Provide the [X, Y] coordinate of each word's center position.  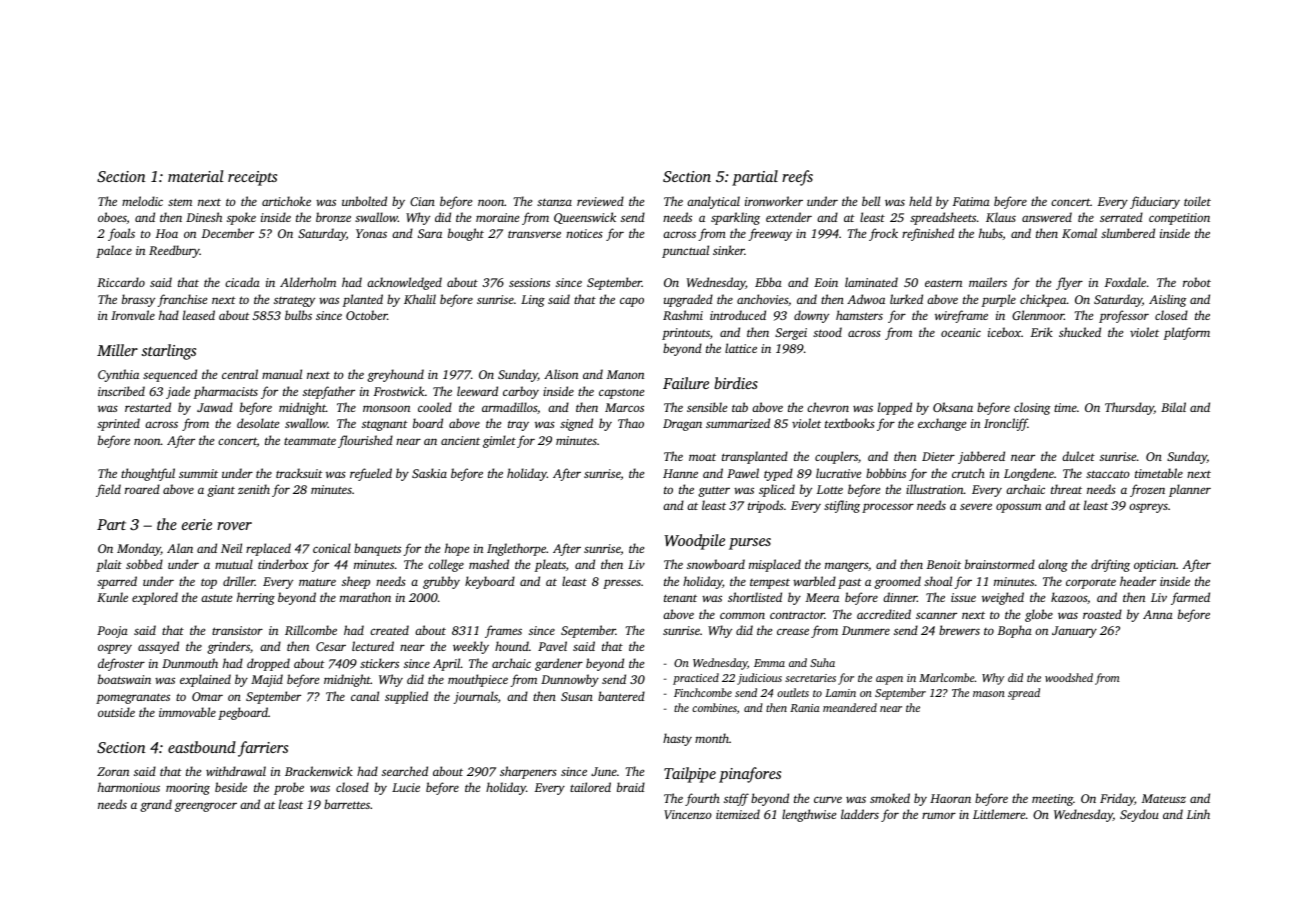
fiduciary [1155, 202]
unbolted [364, 201]
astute [216, 598]
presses [622, 584]
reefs [797, 178]
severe [976, 506]
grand [156, 805]
